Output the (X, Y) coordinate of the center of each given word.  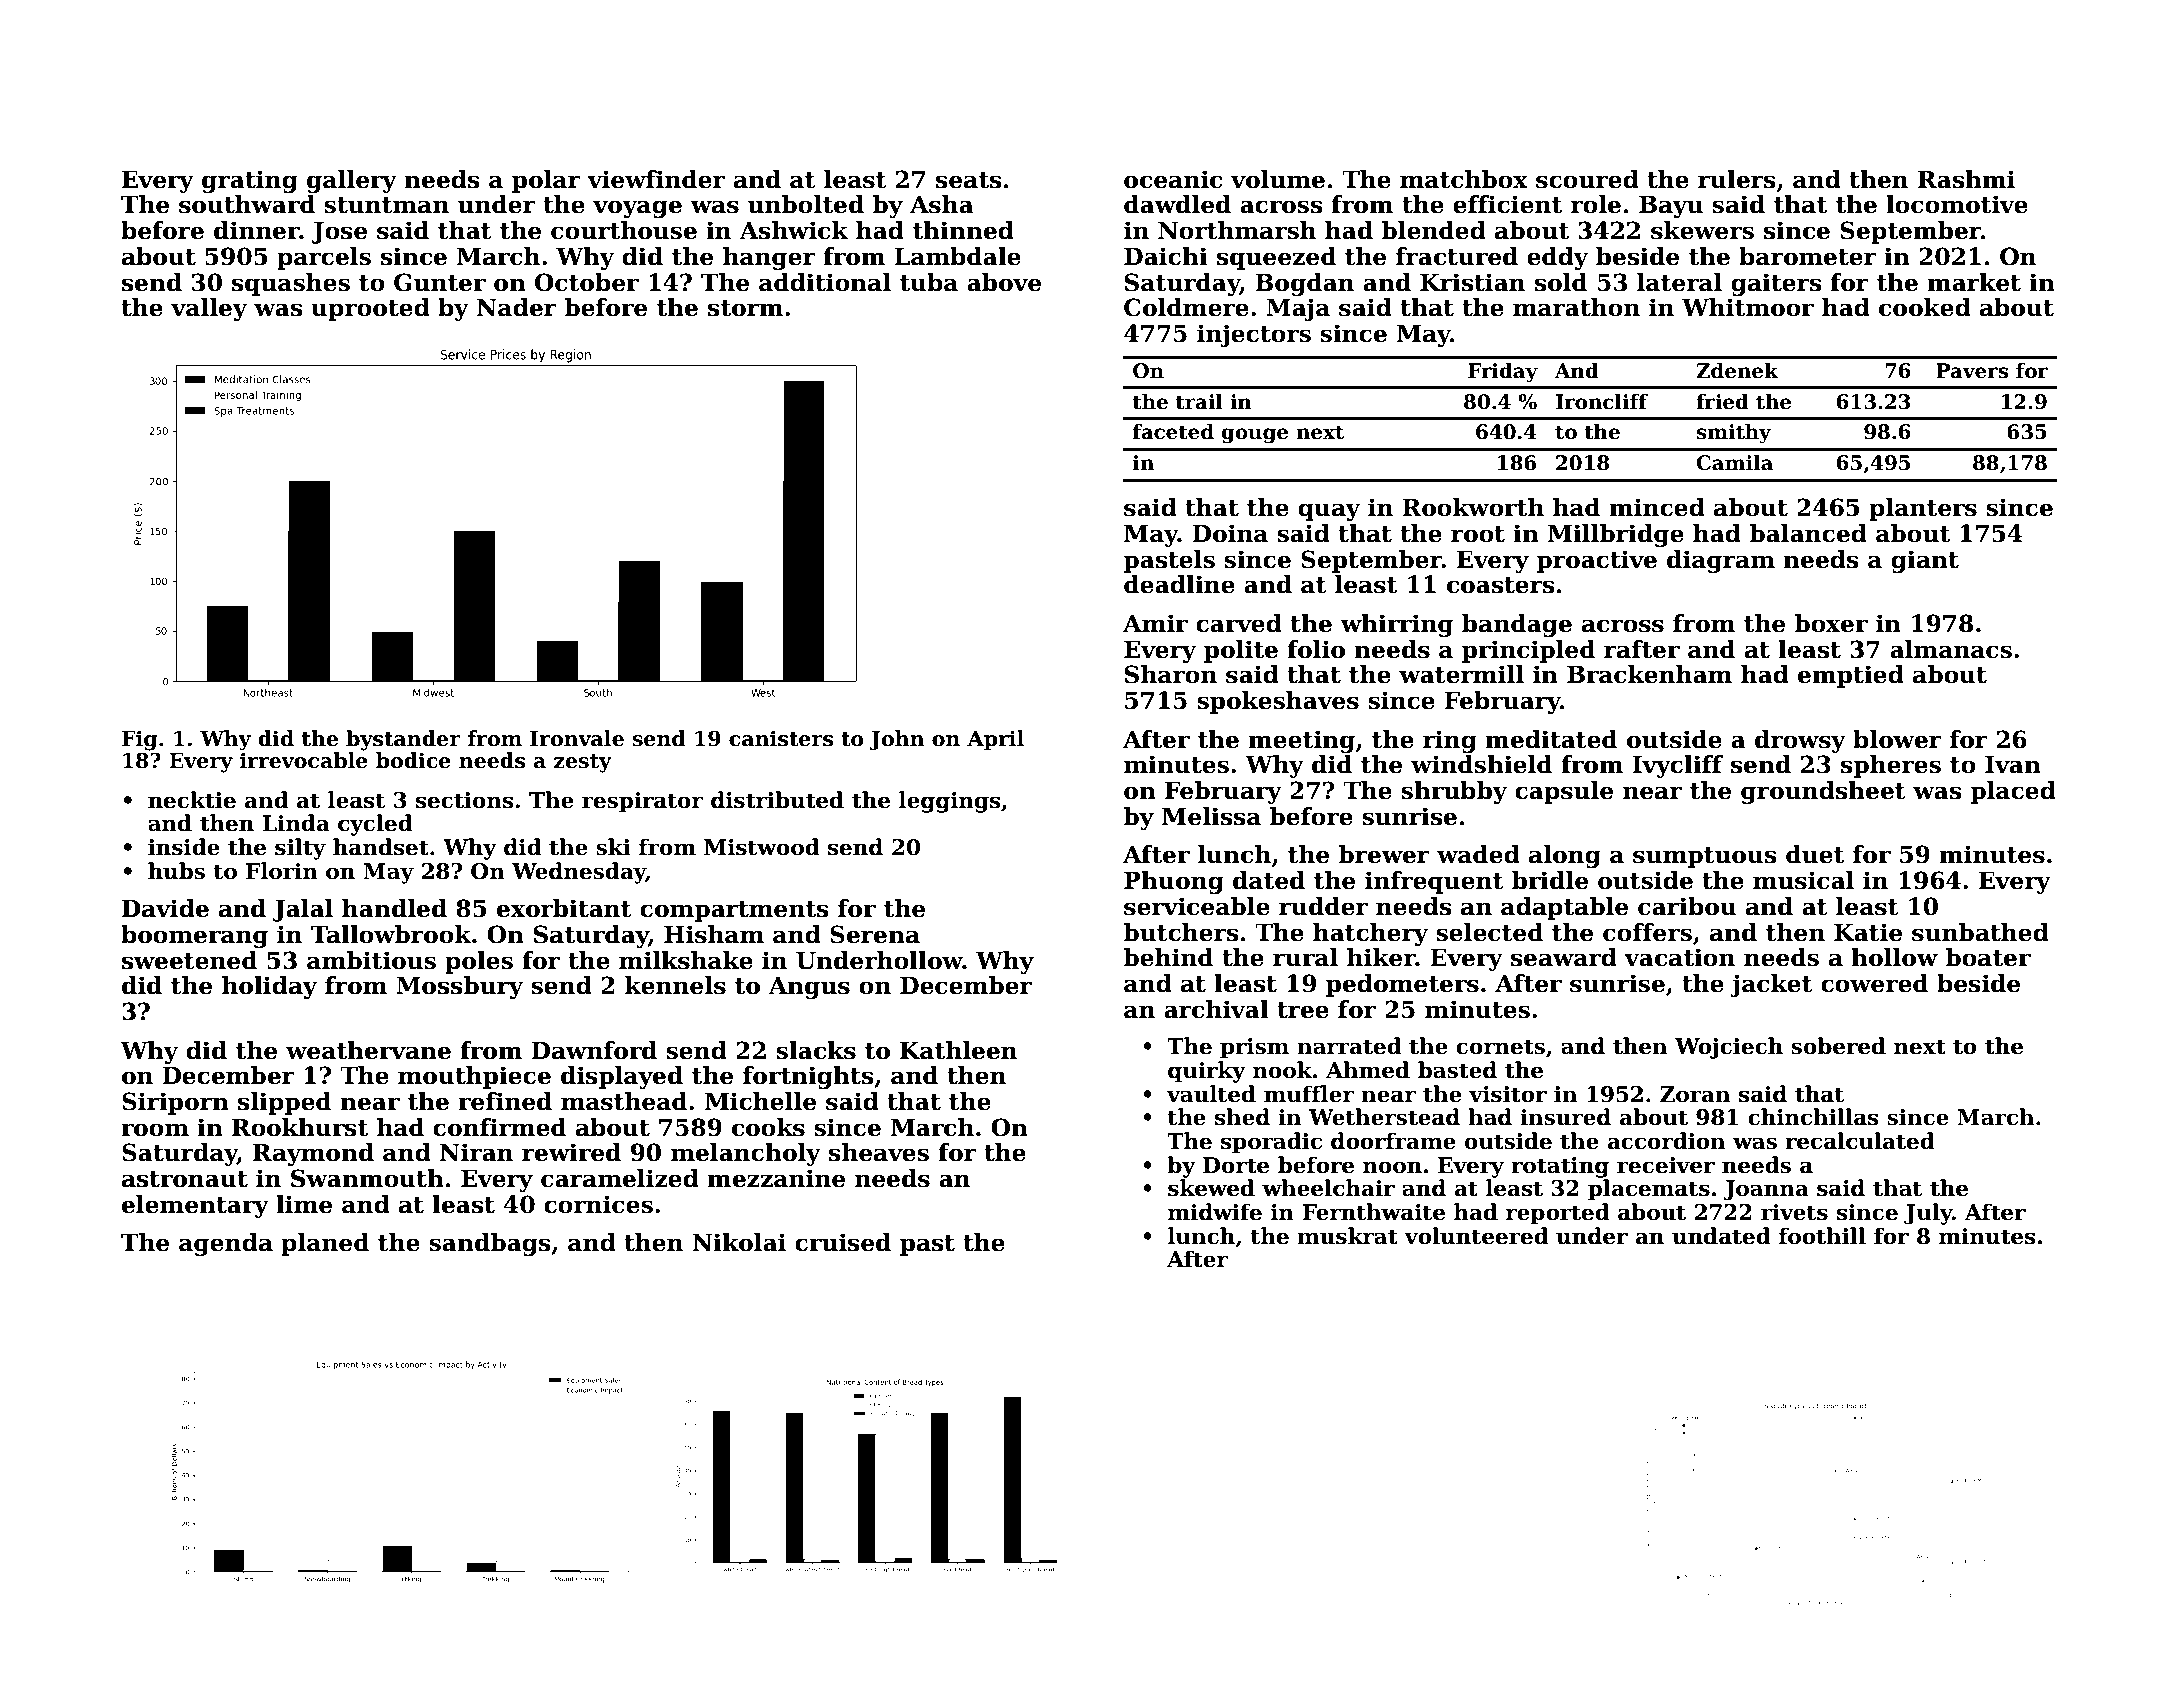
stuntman (386, 205)
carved (1239, 623)
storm (746, 308)
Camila (1735, 463)
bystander (403, 740)
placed (2013, 792)
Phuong (1174, 882)
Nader (517, 307)
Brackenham (1649, 674)
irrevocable (304, 760)
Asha (942, 204)
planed (325, 1244)
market (1974, 282)
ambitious (371, 960)
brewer (1384, 854)
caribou (1687, 906)
